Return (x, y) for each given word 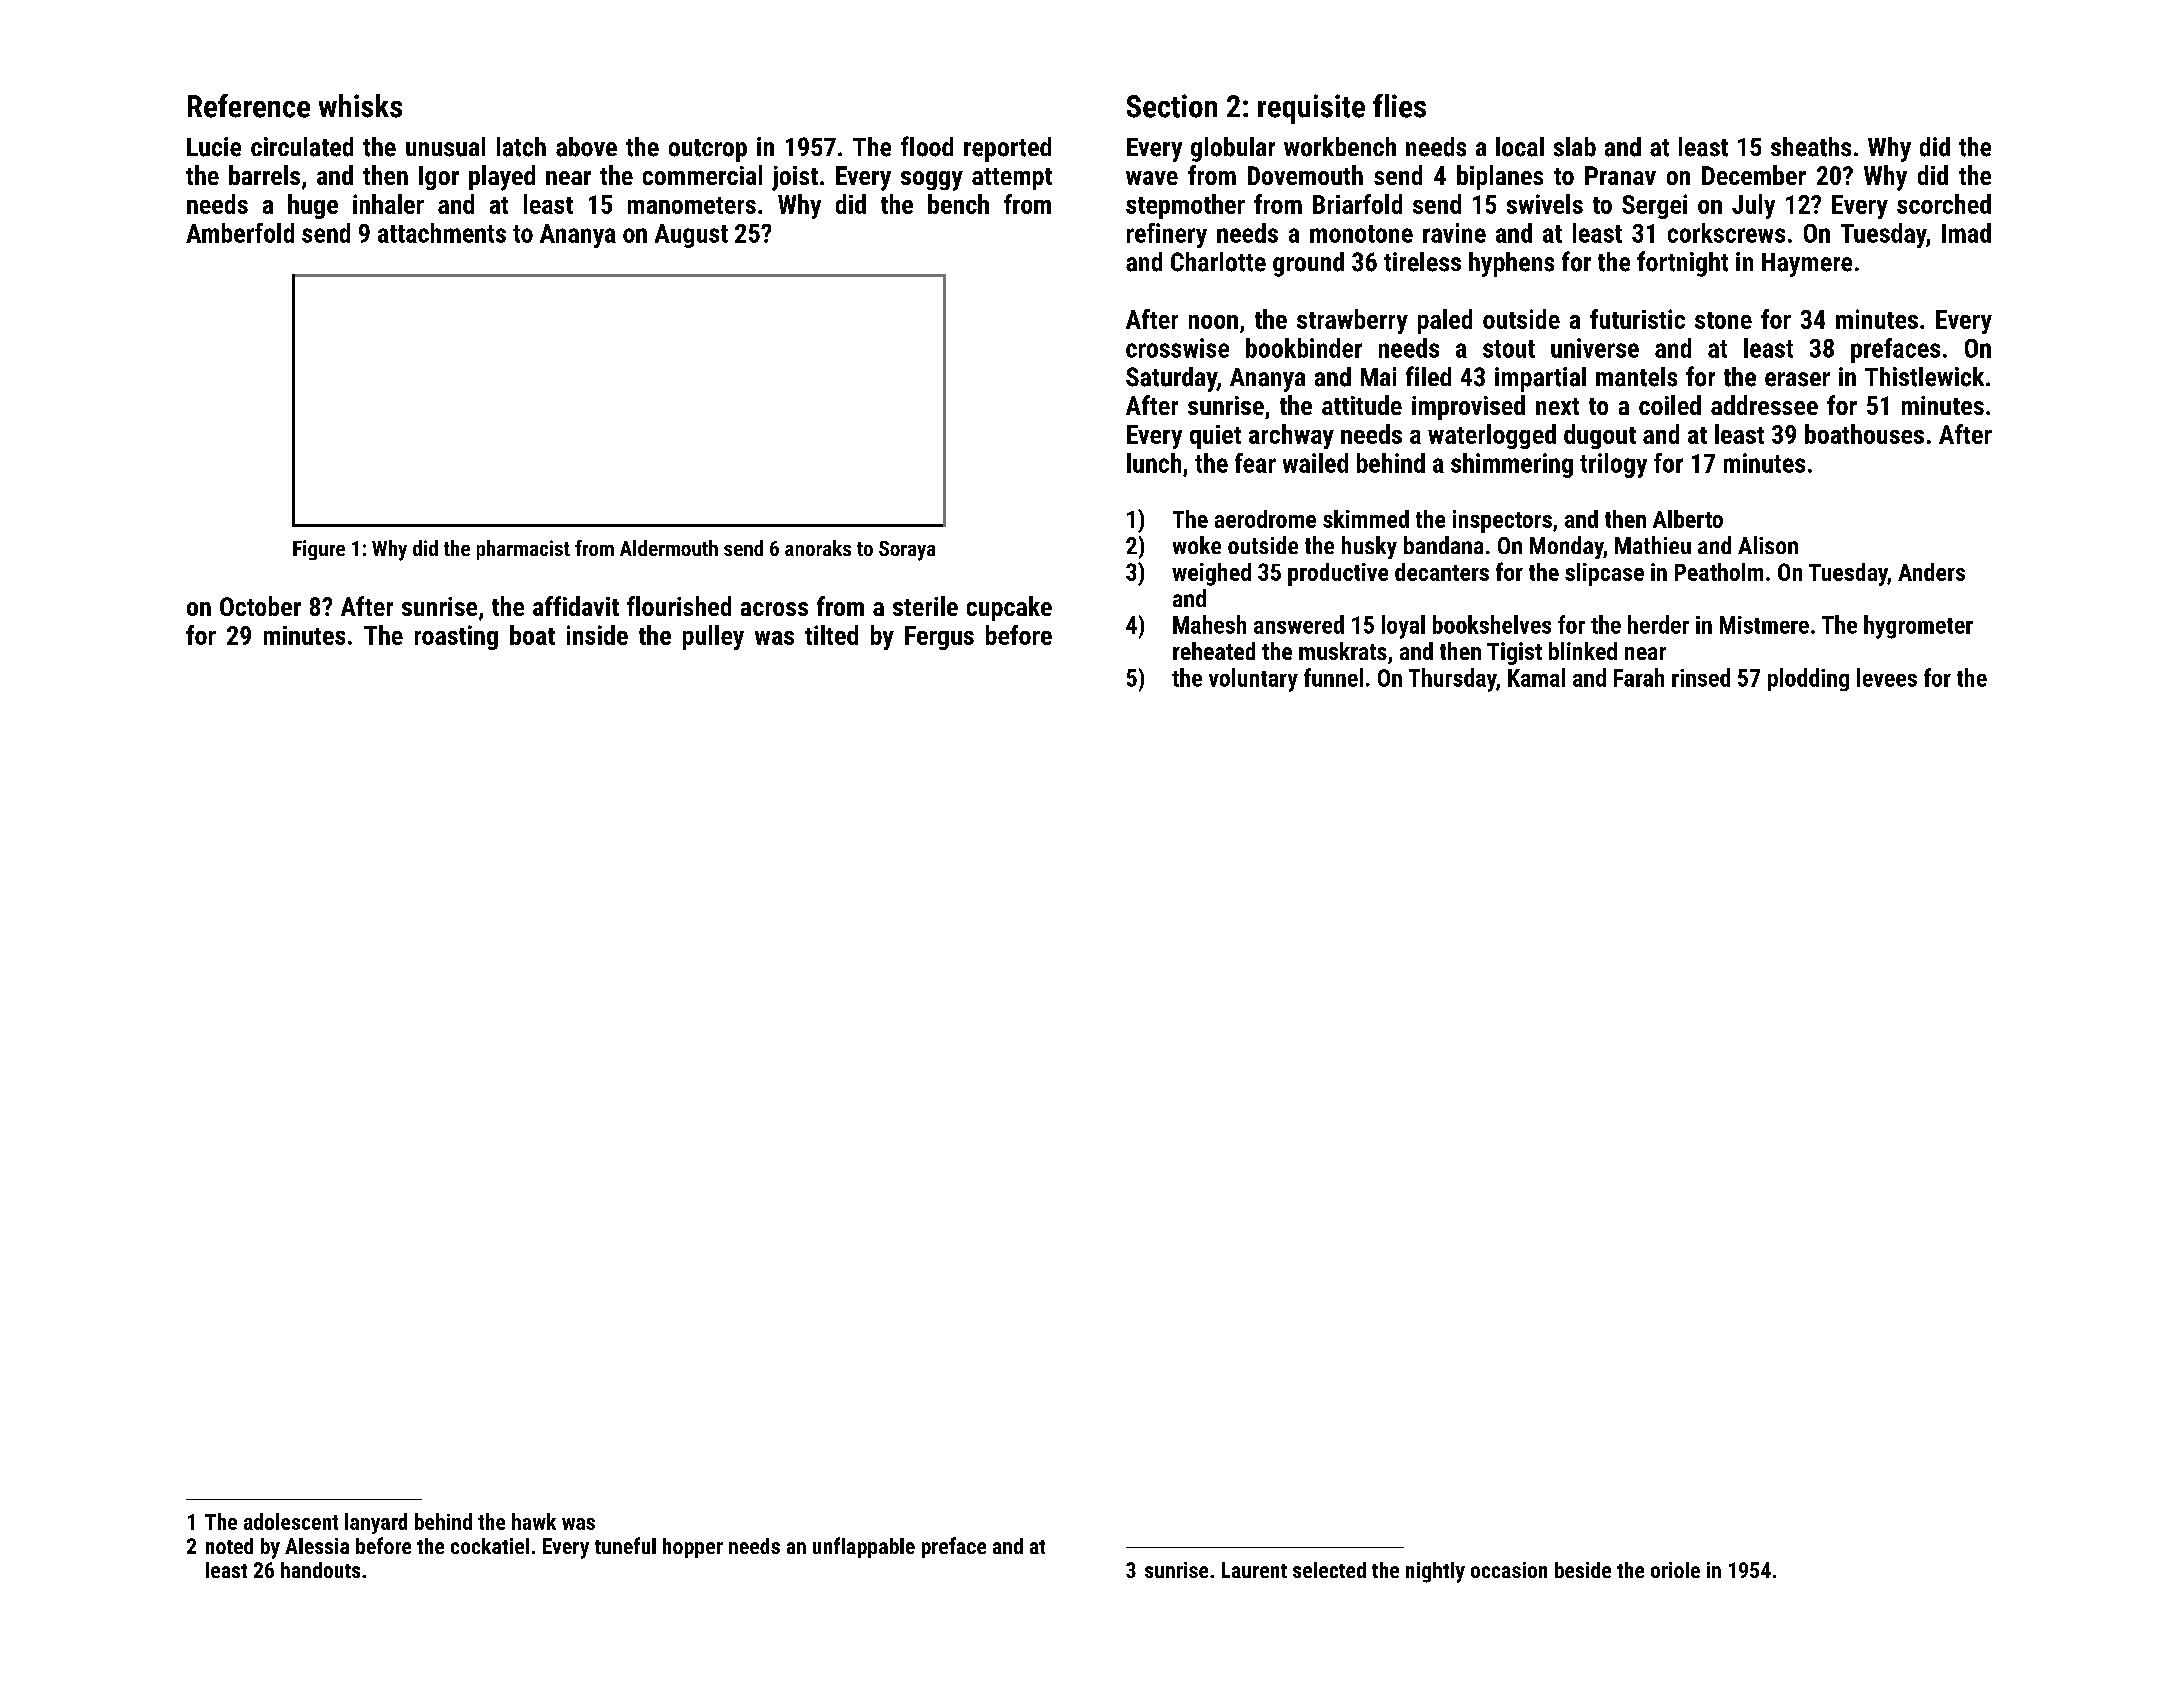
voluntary (1253, 680)
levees (1887, 677)
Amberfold (240, 233)
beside (1583, 1570)
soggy (932, 181)
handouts (320, 1570)
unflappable (864, 1547)
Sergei (1654, 206)
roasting (456, 637)
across (774, 609)
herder (1658, 624)
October (260, 606)
